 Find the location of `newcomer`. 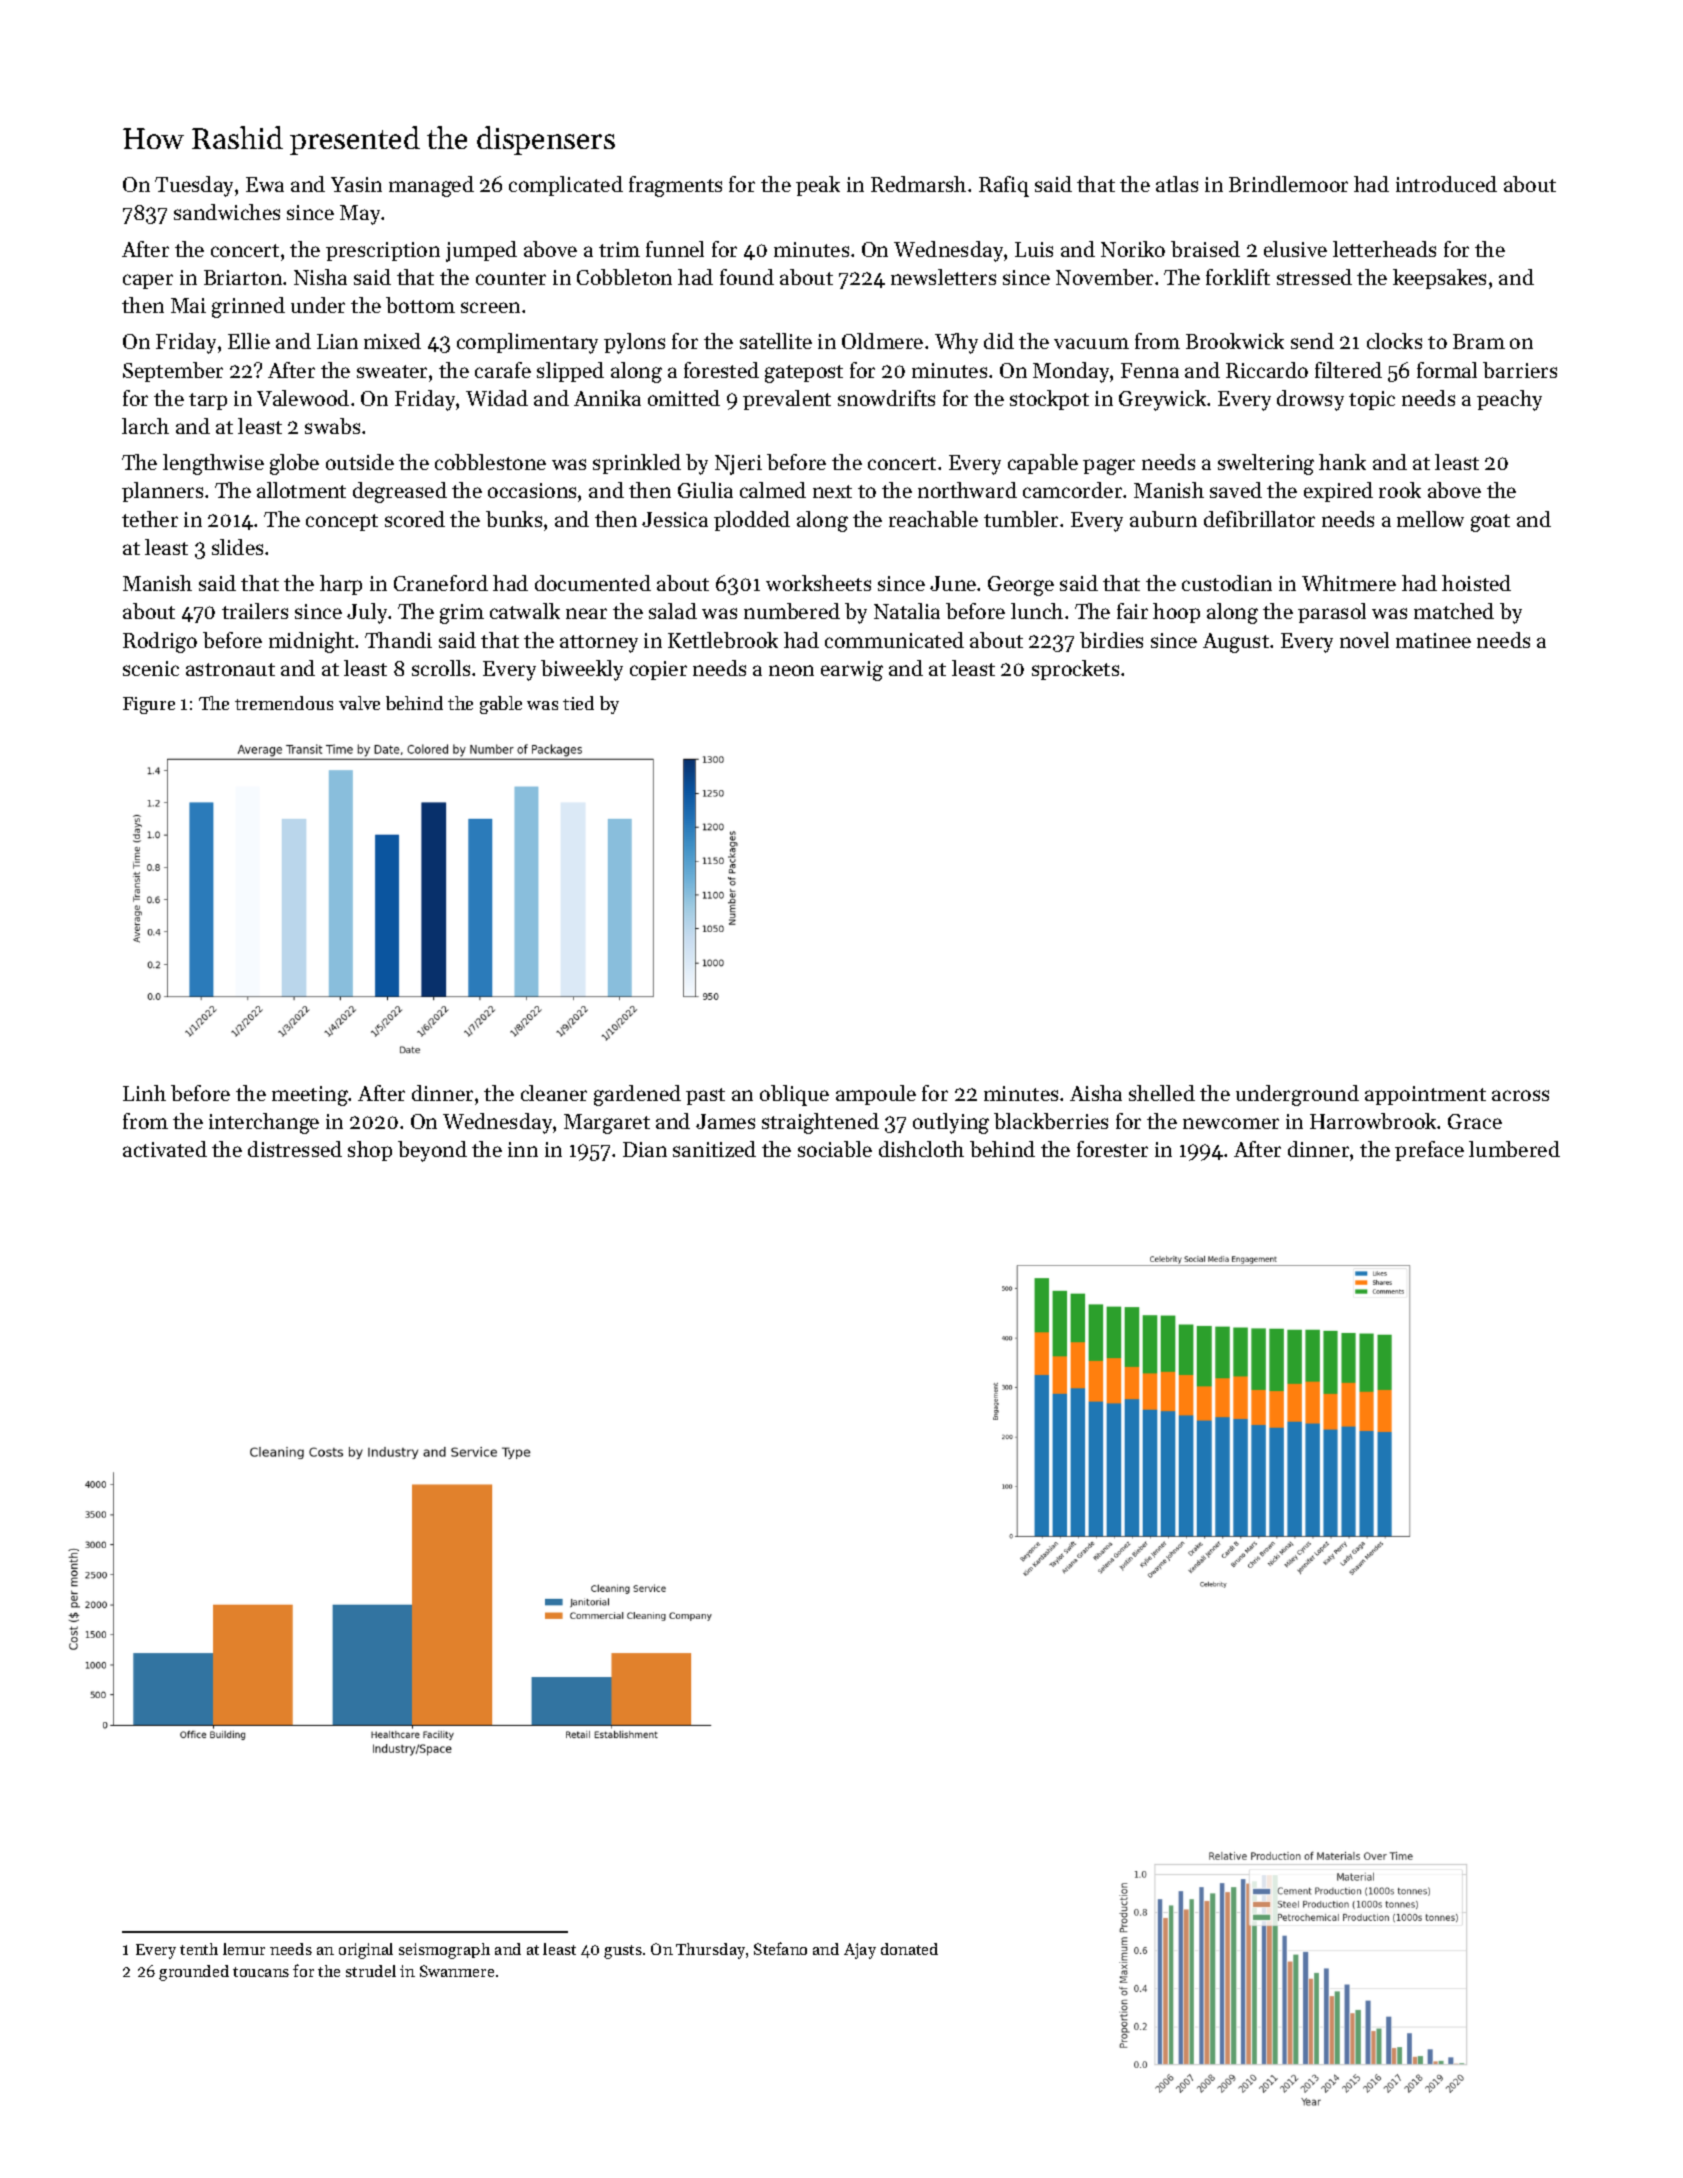

newcomer is located at coordinates (1231, 1123).
